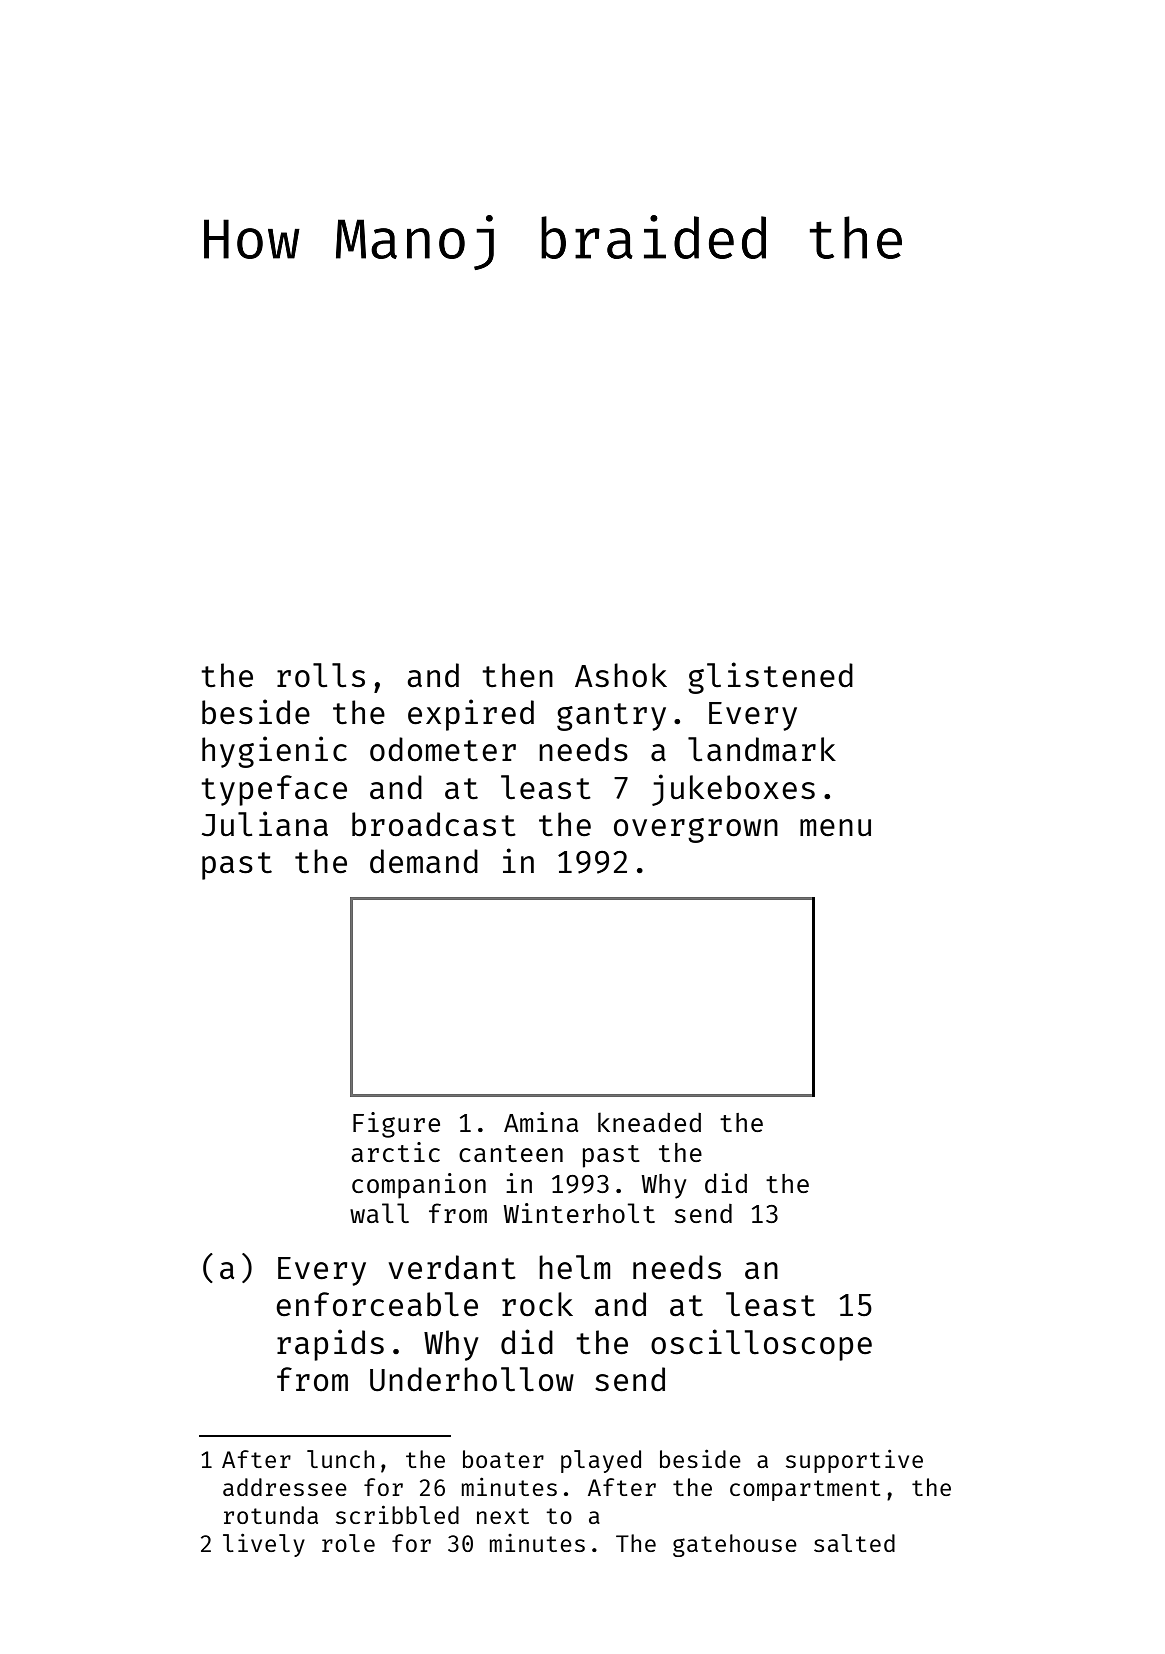  Describe the element at coordinates (395, 1152) in the image. I see `arctic` at that location.
